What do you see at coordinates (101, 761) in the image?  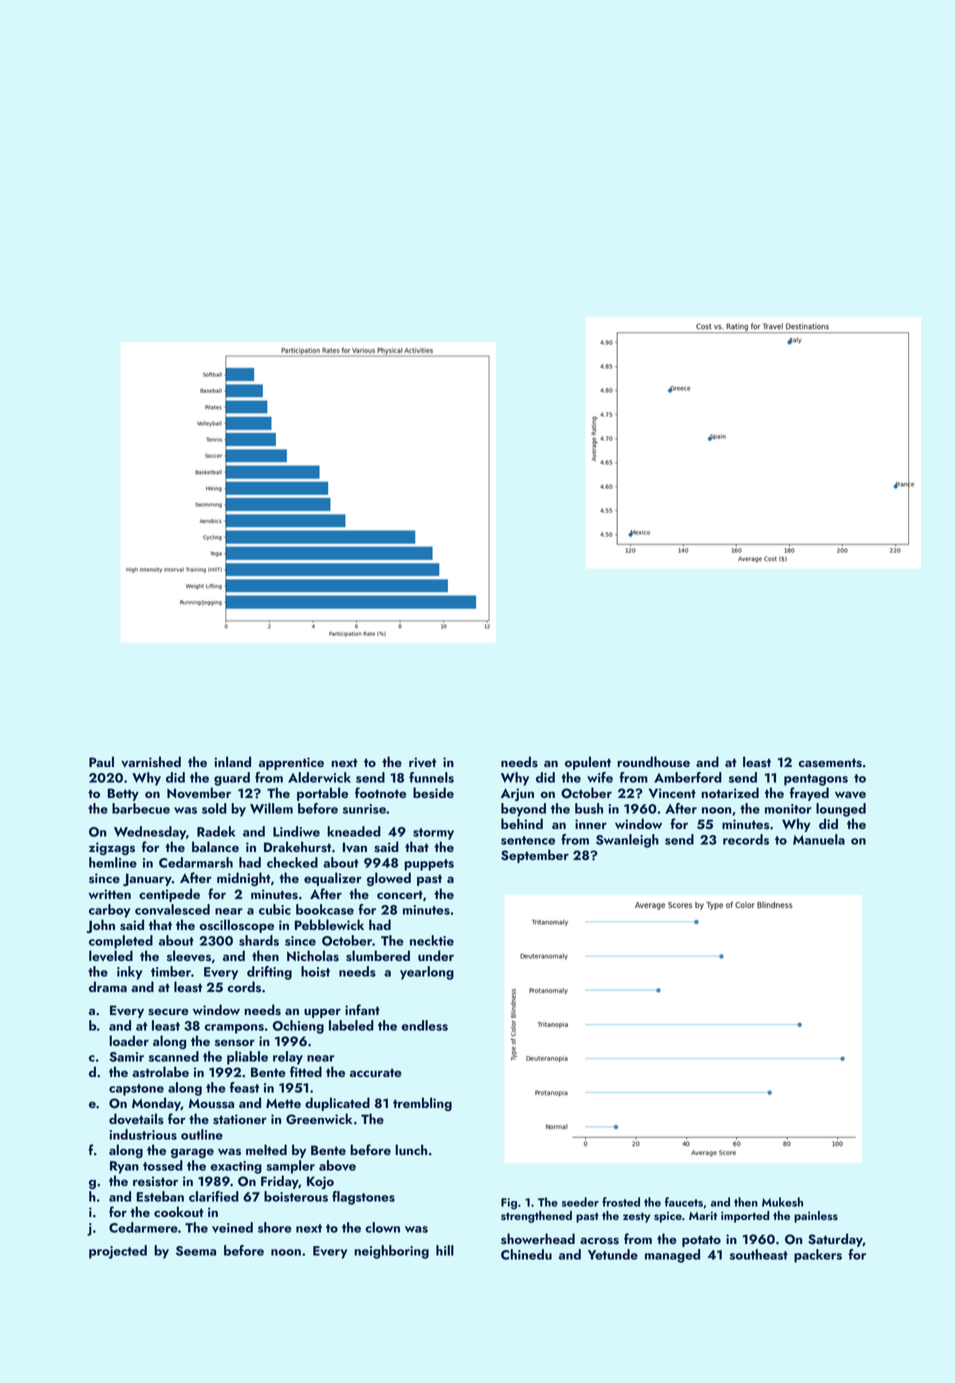 I see `Paul` at bounding box center [101, 761].
